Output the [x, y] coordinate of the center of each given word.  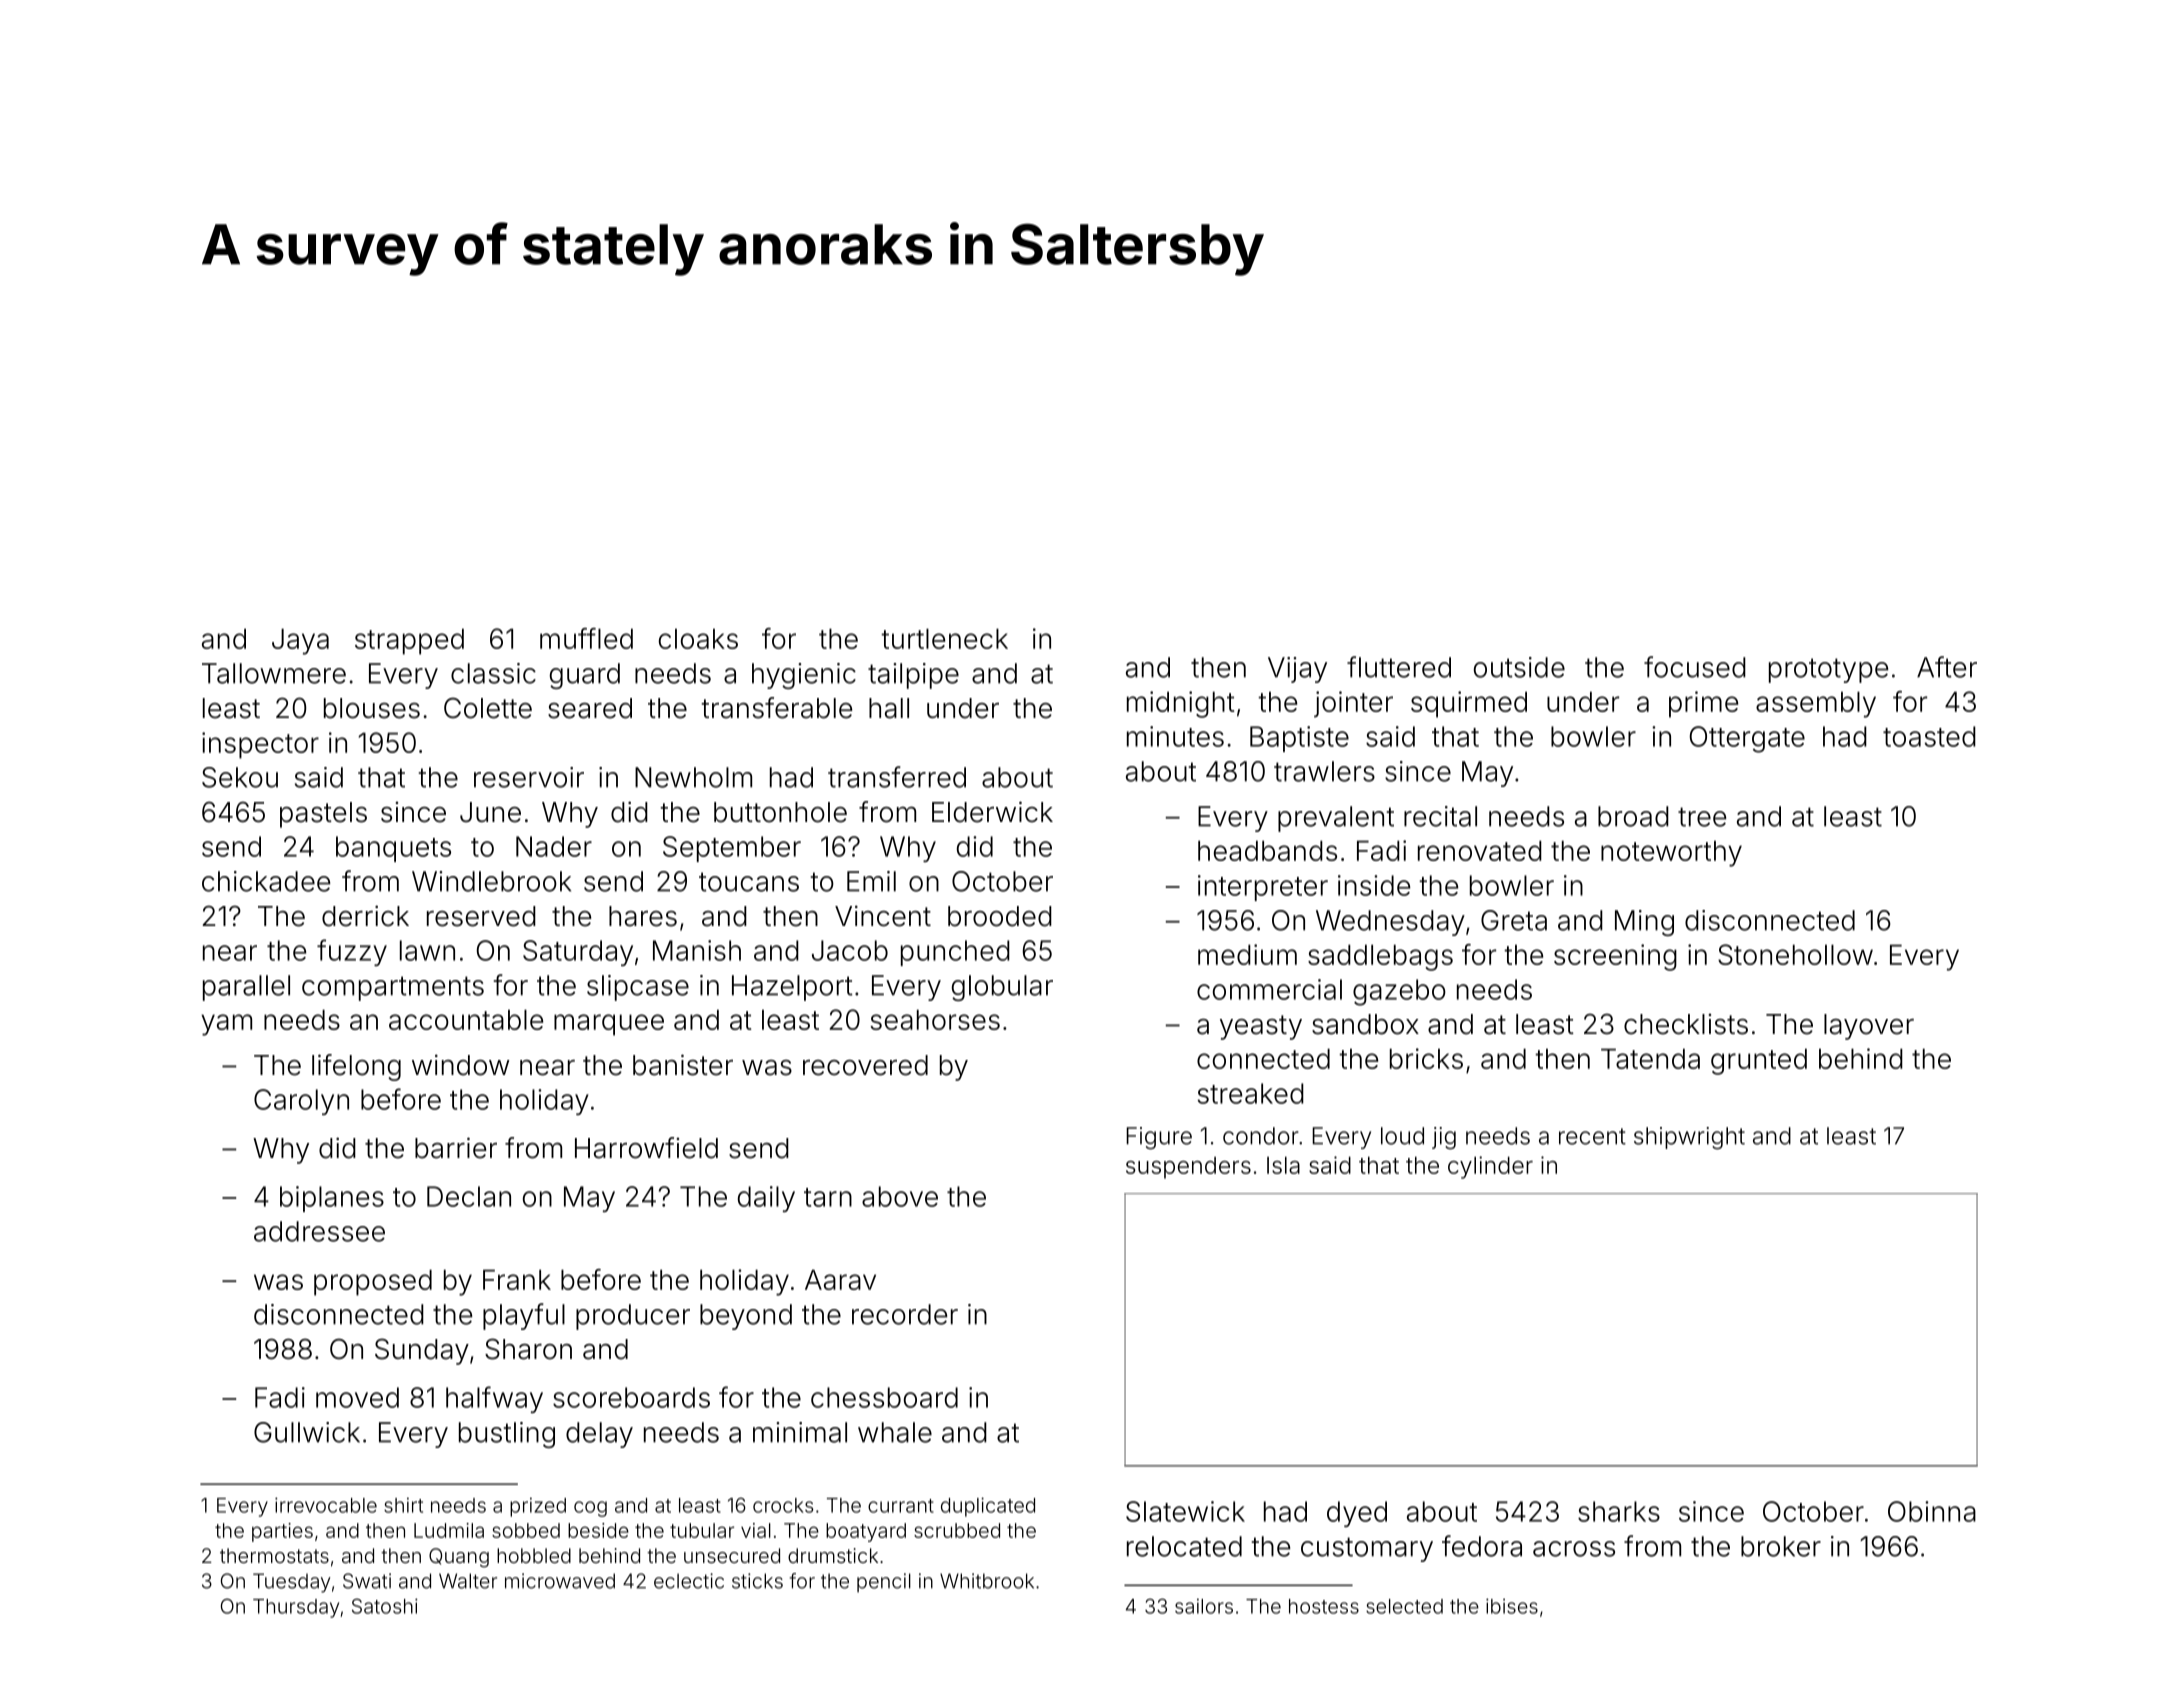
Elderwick [992, 812]
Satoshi [385, 1606]
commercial [1269, 989]
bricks [1426, 1058]
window [460, 1065]
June [490, 812]
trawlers [1324, 771]
